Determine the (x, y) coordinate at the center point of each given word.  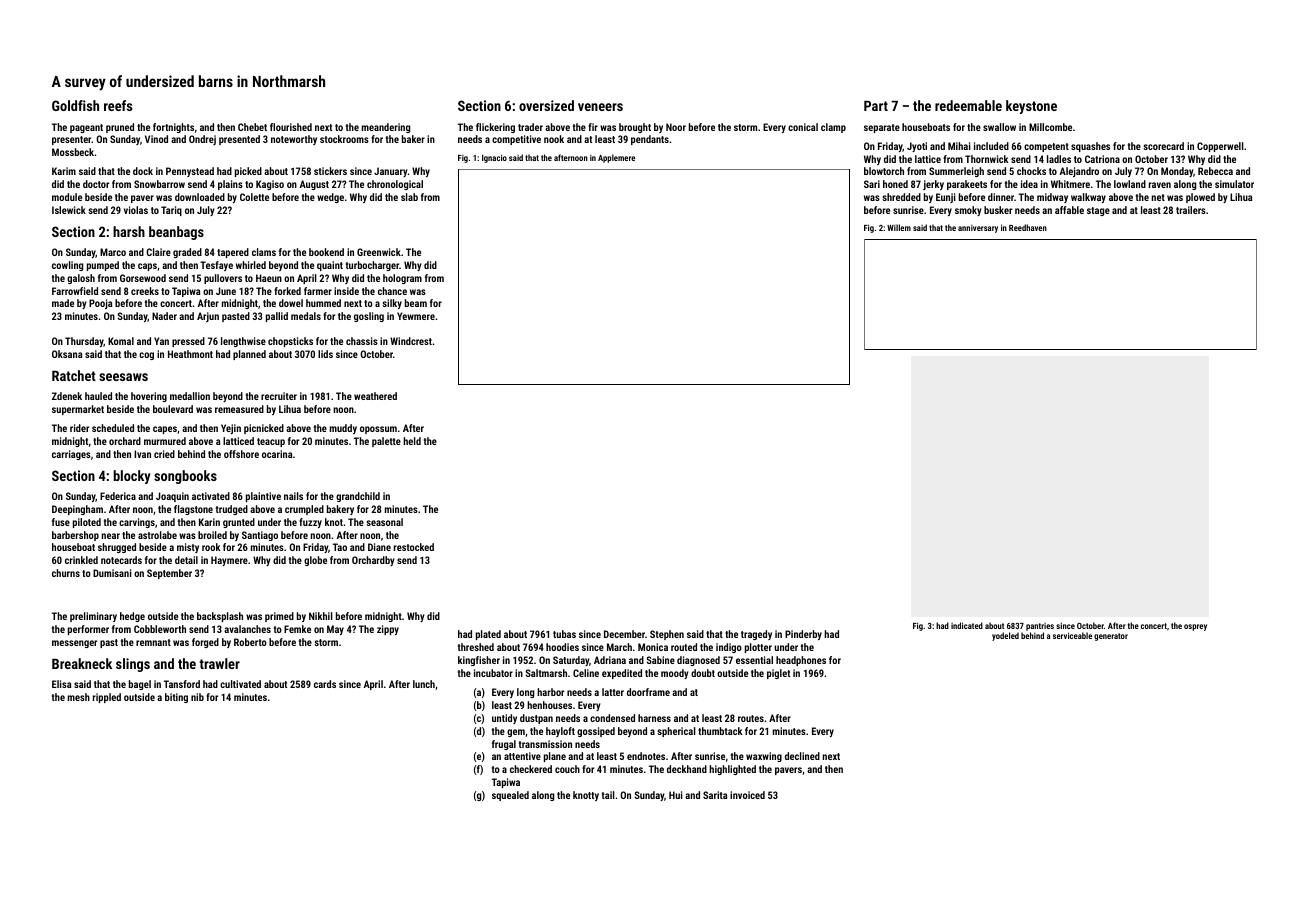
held (412, 441)
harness (654, 718)
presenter (71, 140)
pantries (1040, 627)
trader (530, 127)
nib (197, 697)
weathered (375, 396)
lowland (1130, 184)
